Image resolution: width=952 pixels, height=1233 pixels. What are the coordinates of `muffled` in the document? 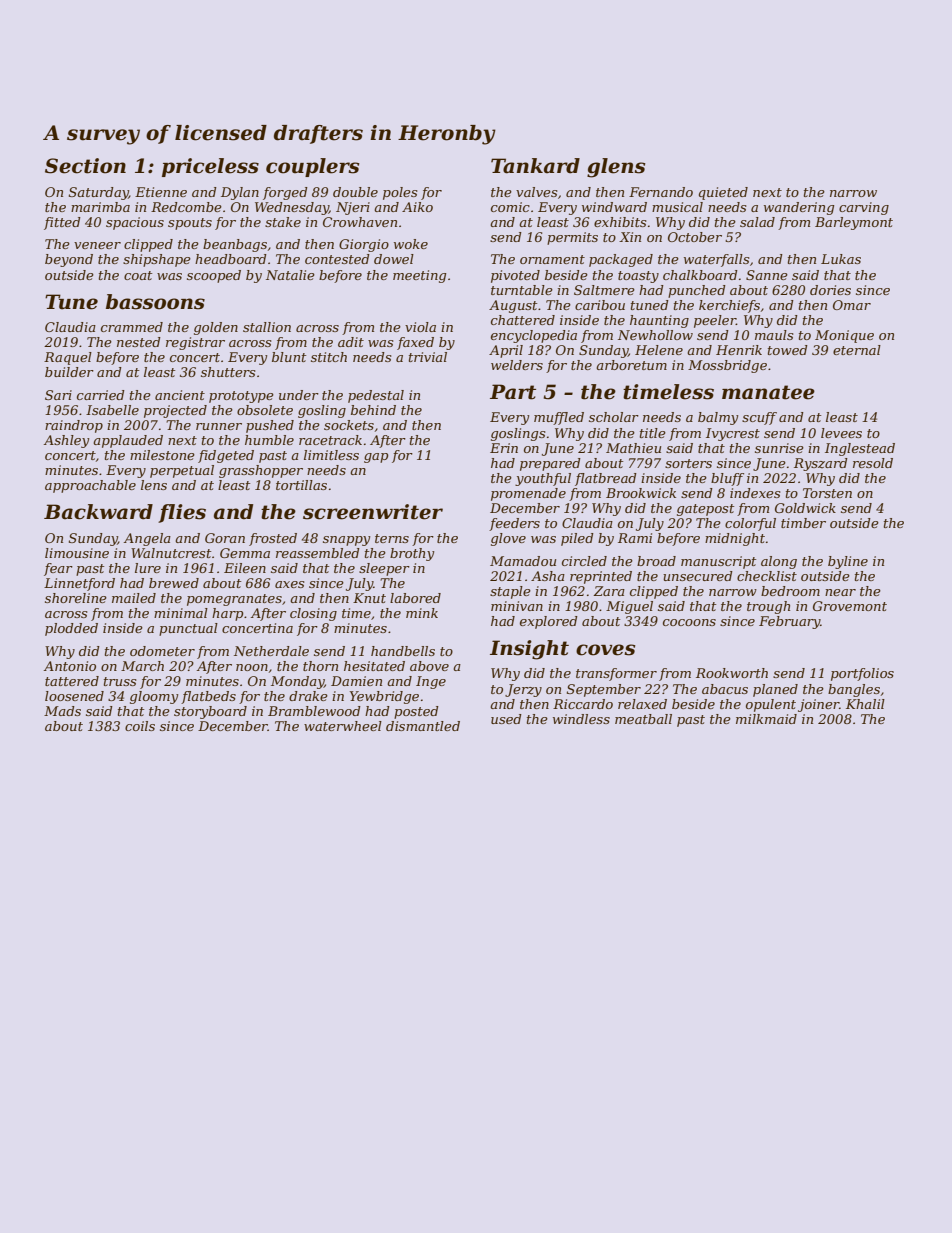 It's located at (559, 418).
